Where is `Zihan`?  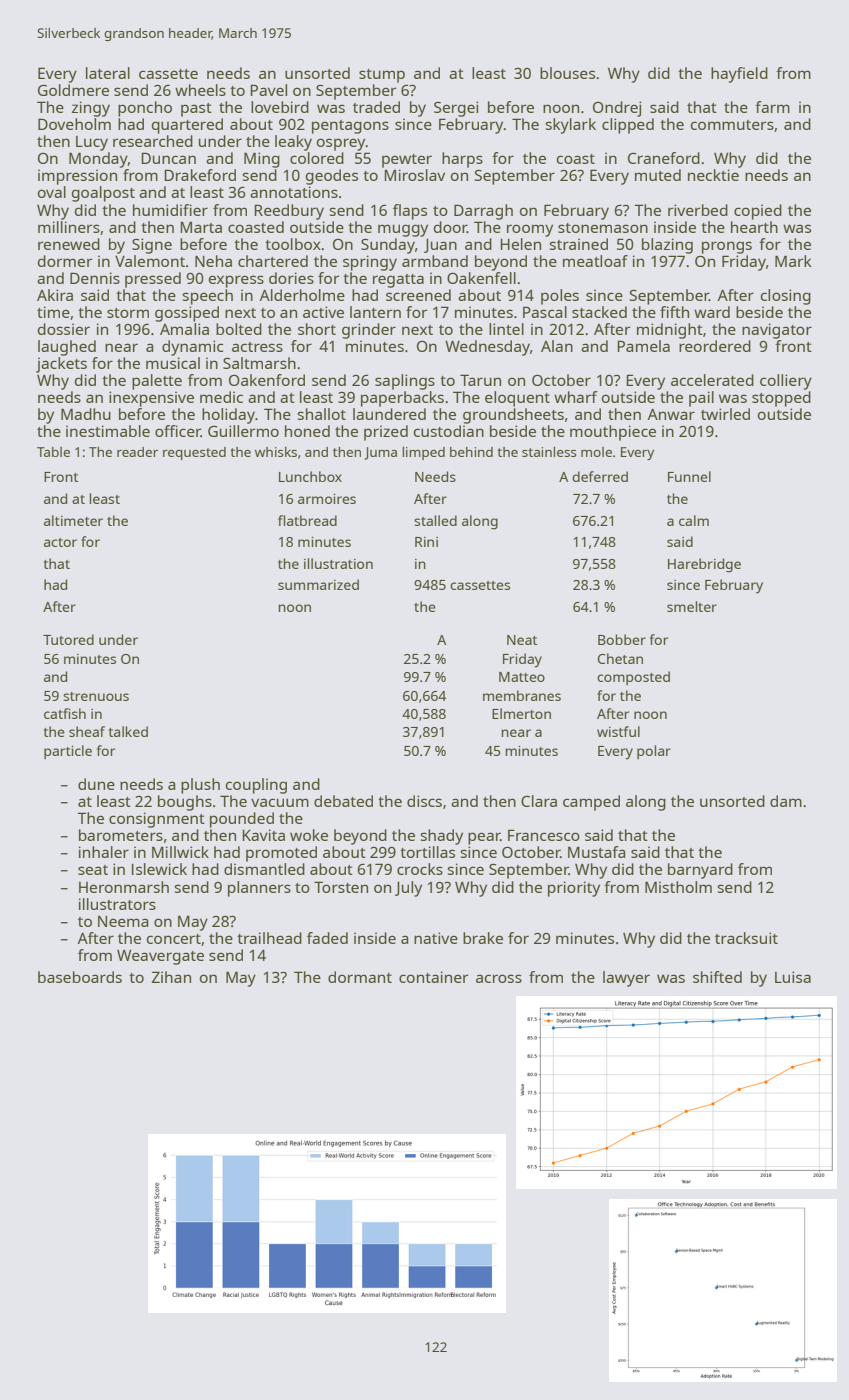 Zihan is located at coordinates (171, 977).
